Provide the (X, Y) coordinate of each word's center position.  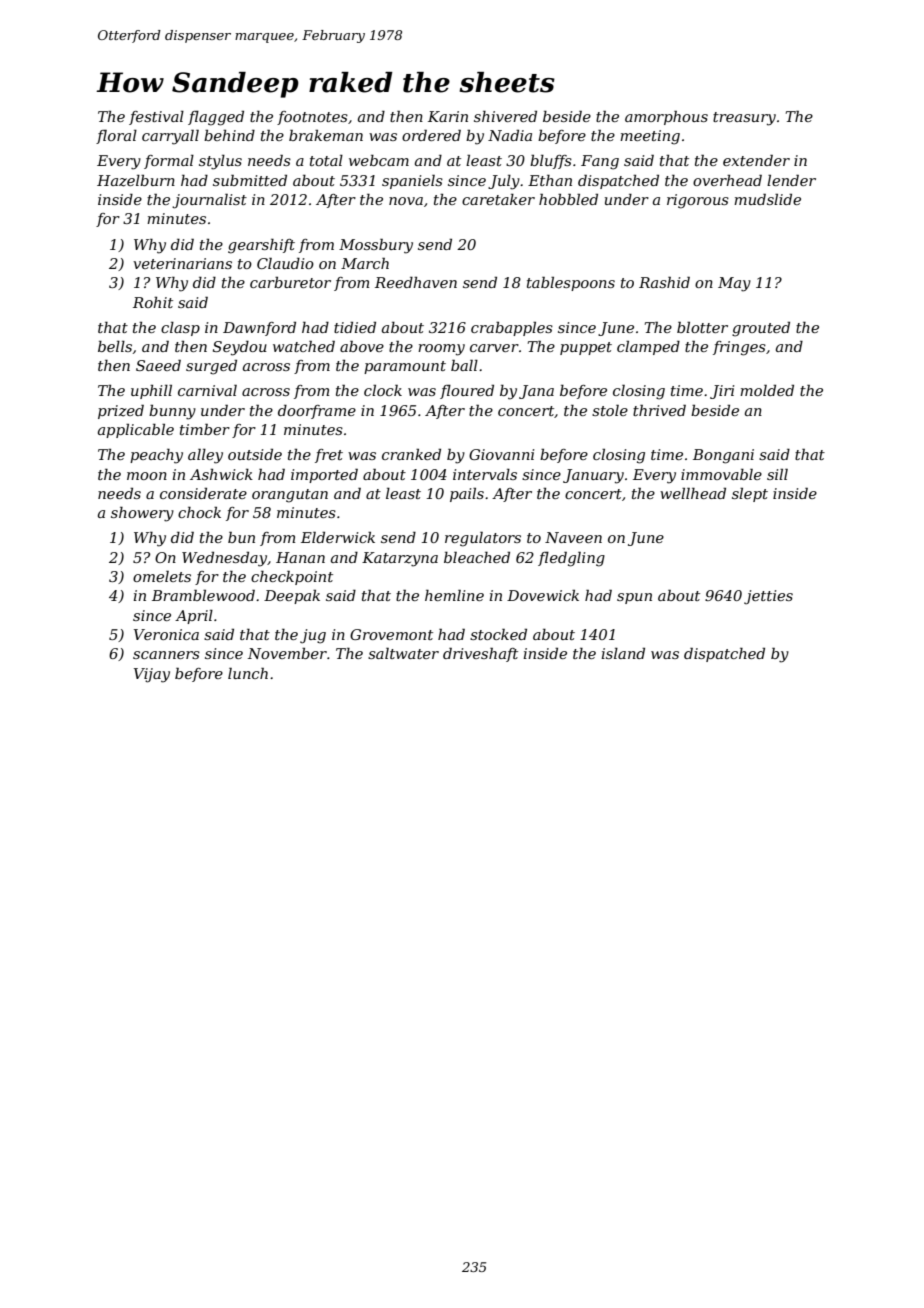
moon (147, 476)
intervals (485, 474)
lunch (248, 673)
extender (756, 160)
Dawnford (259, 329)
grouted (761, 329)
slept (750, 495)
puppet (586, 348)
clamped (648, 348)
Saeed (158, 365)
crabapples (512, 329)
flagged (216, 118)
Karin (448, 116)
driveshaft (480, 654)
